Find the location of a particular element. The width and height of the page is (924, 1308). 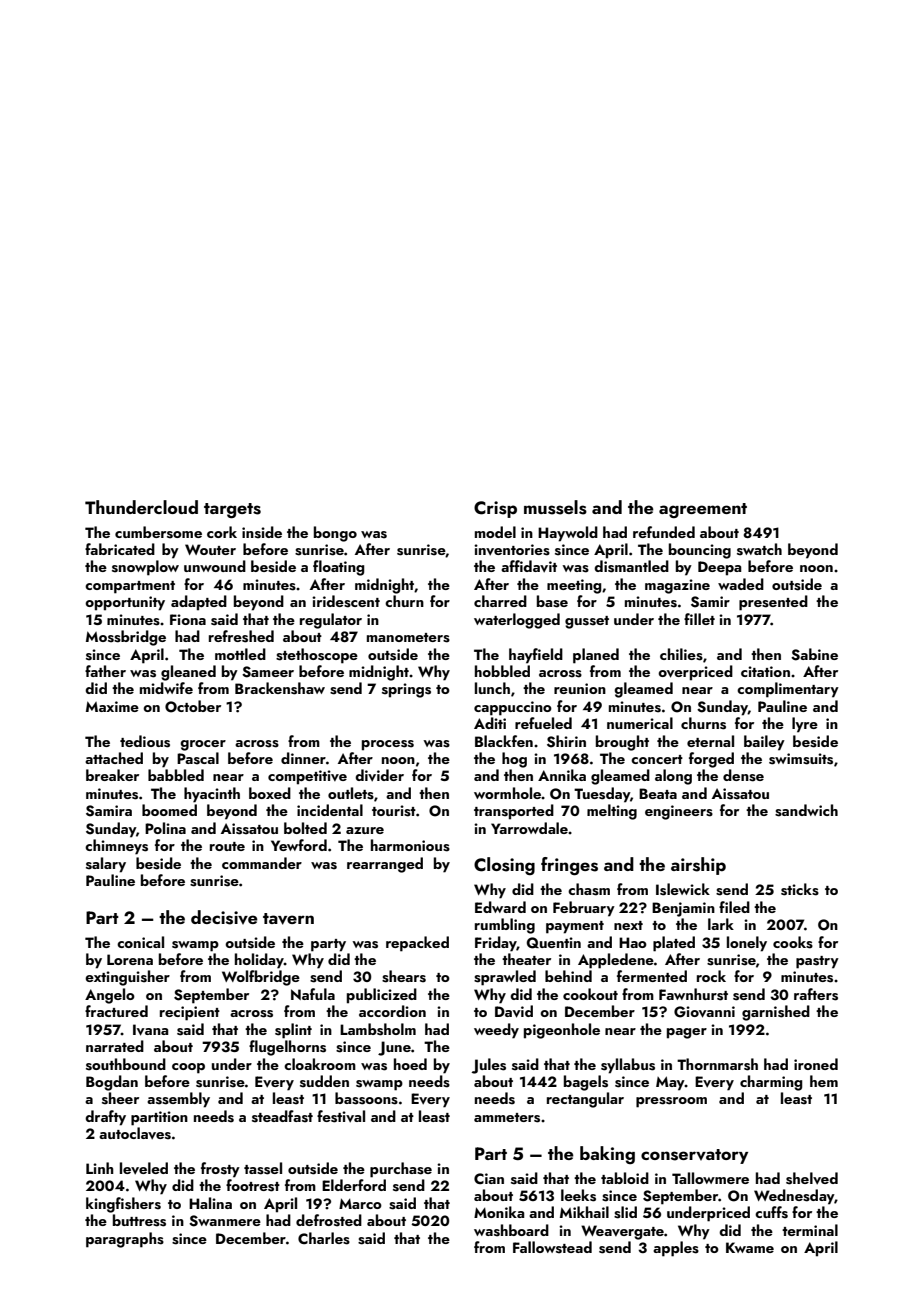

boxed is located at coordinates (270, 793).
